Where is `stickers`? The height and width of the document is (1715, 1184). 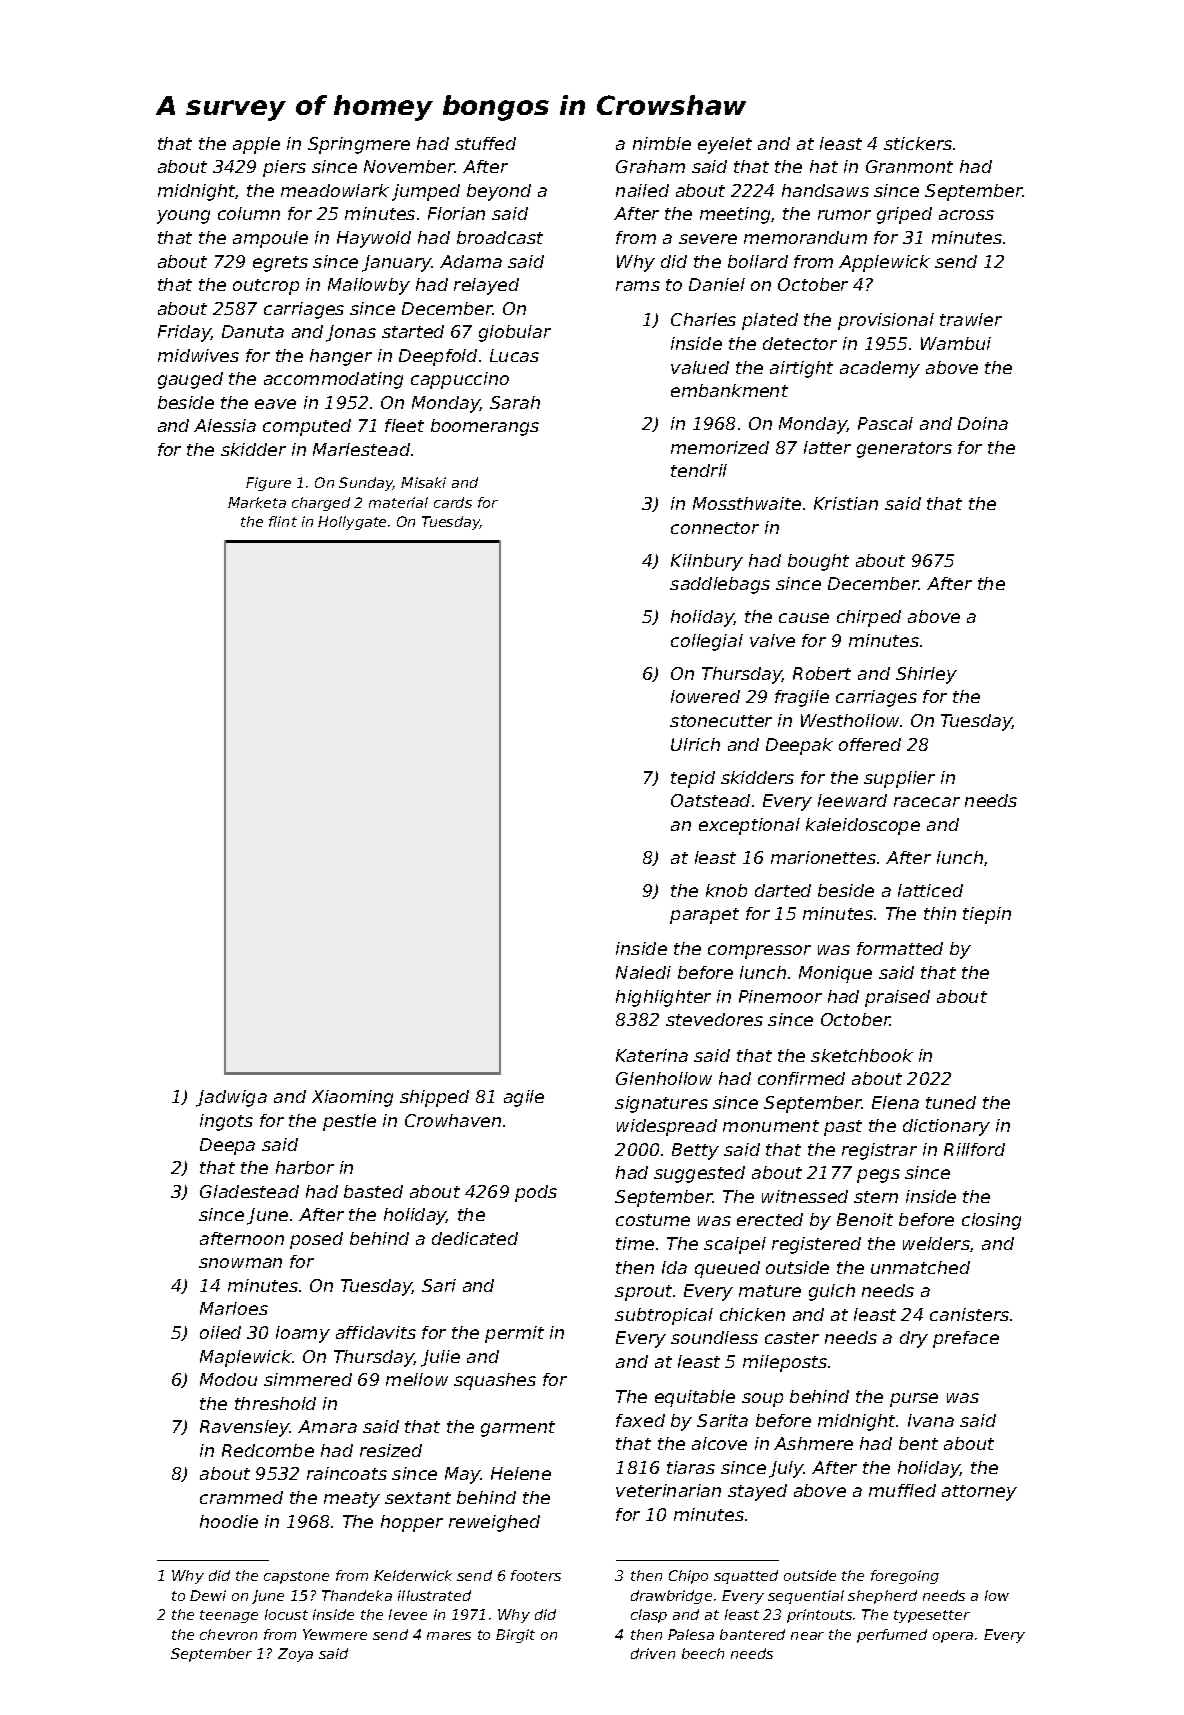 stickers is located at coordinates (918, 143).
